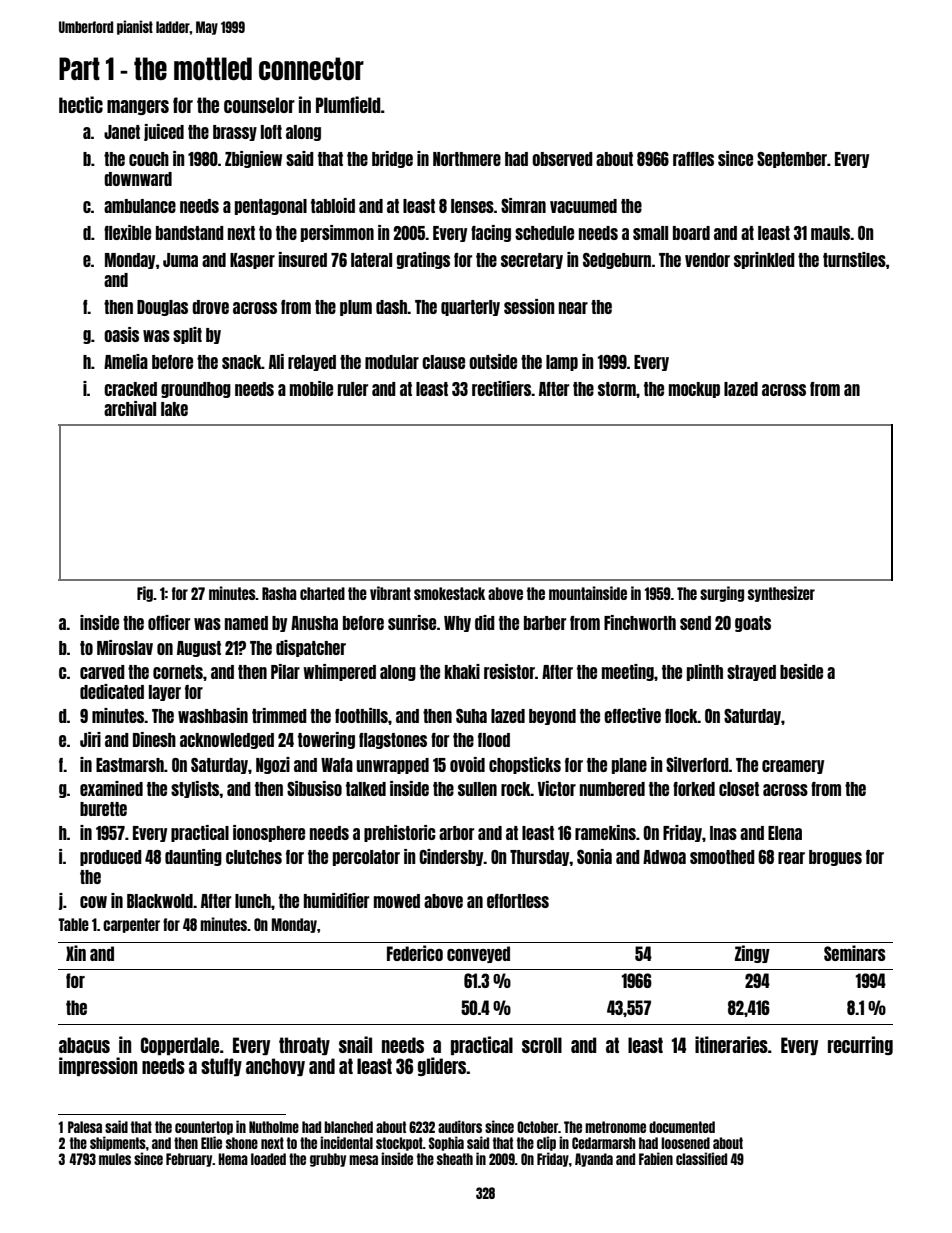 This screenshot has width=952, height=1233. What do you see at coordinates (246, 623) in the screenshot?
I see `named` at bounding box center [246, 623].
